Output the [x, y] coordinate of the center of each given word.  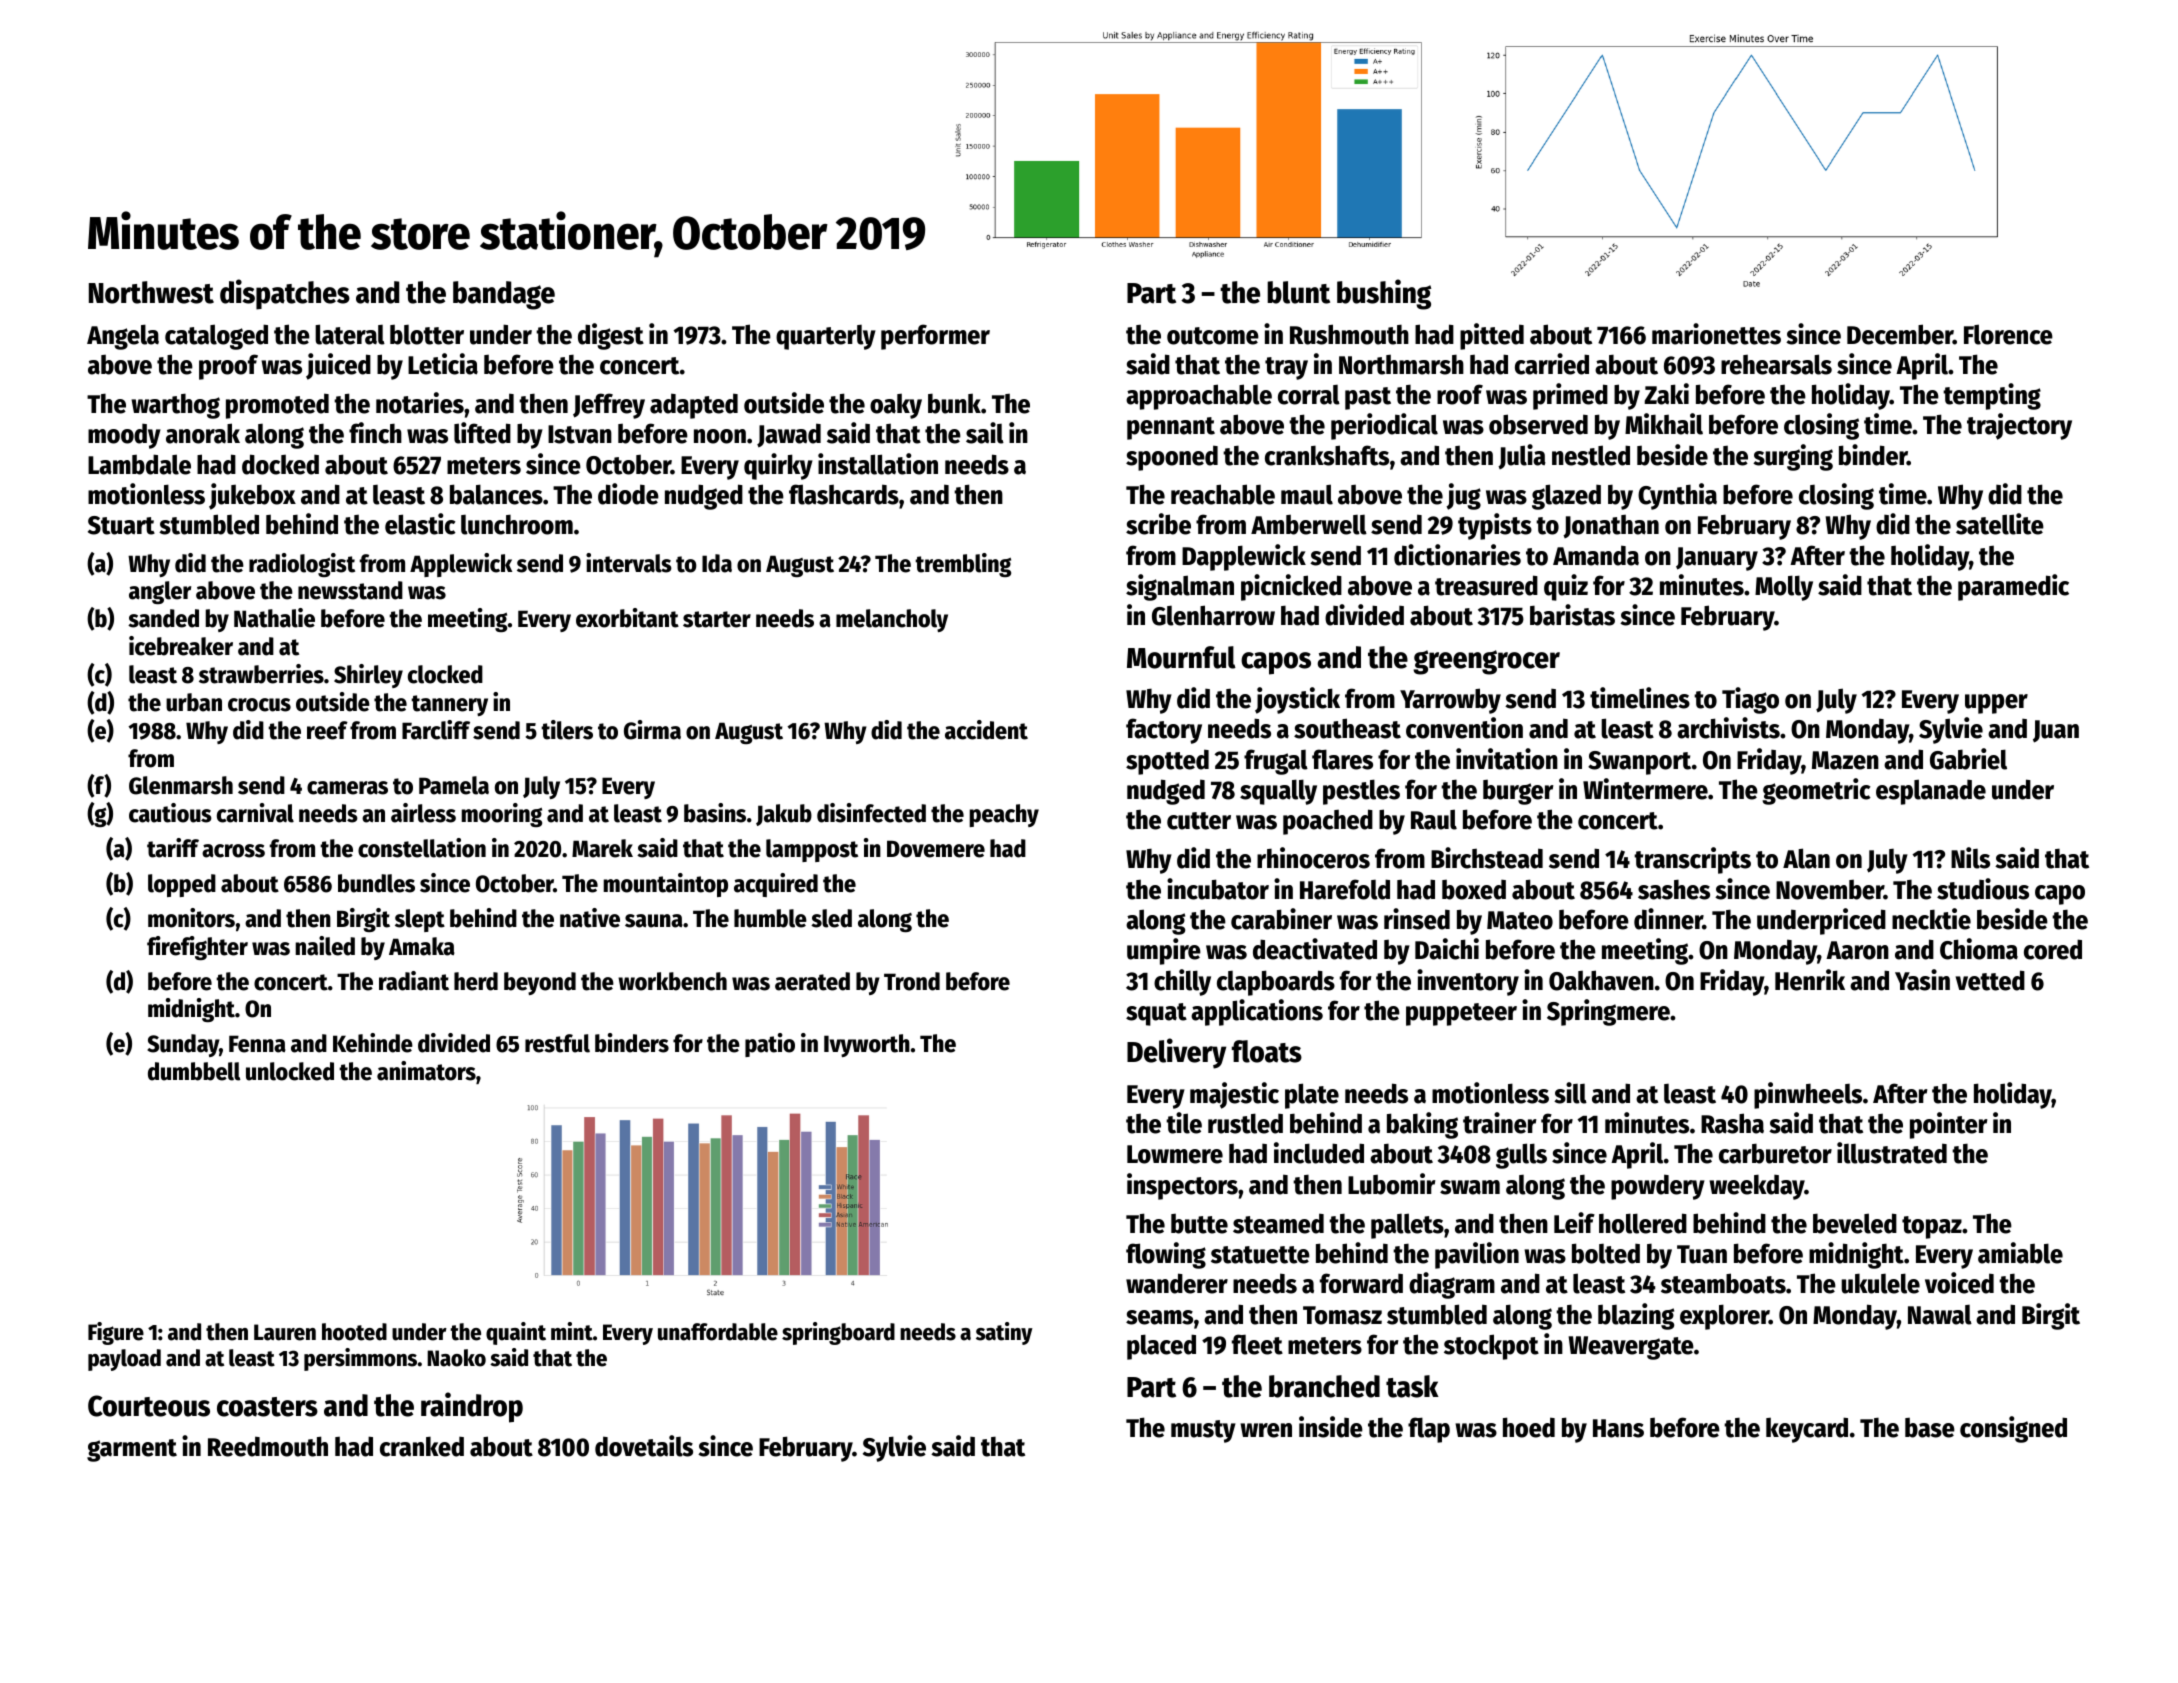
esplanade [1931, 792]
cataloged [216, 337]
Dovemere [936, 849]
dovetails [644, 1446]
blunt [1298, 292]
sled [831, 918]
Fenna [257, 1044]
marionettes [1716, 334]
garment [132, 1450]
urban [194, 702]
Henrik [1810, 980]
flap [1429, 1430]
